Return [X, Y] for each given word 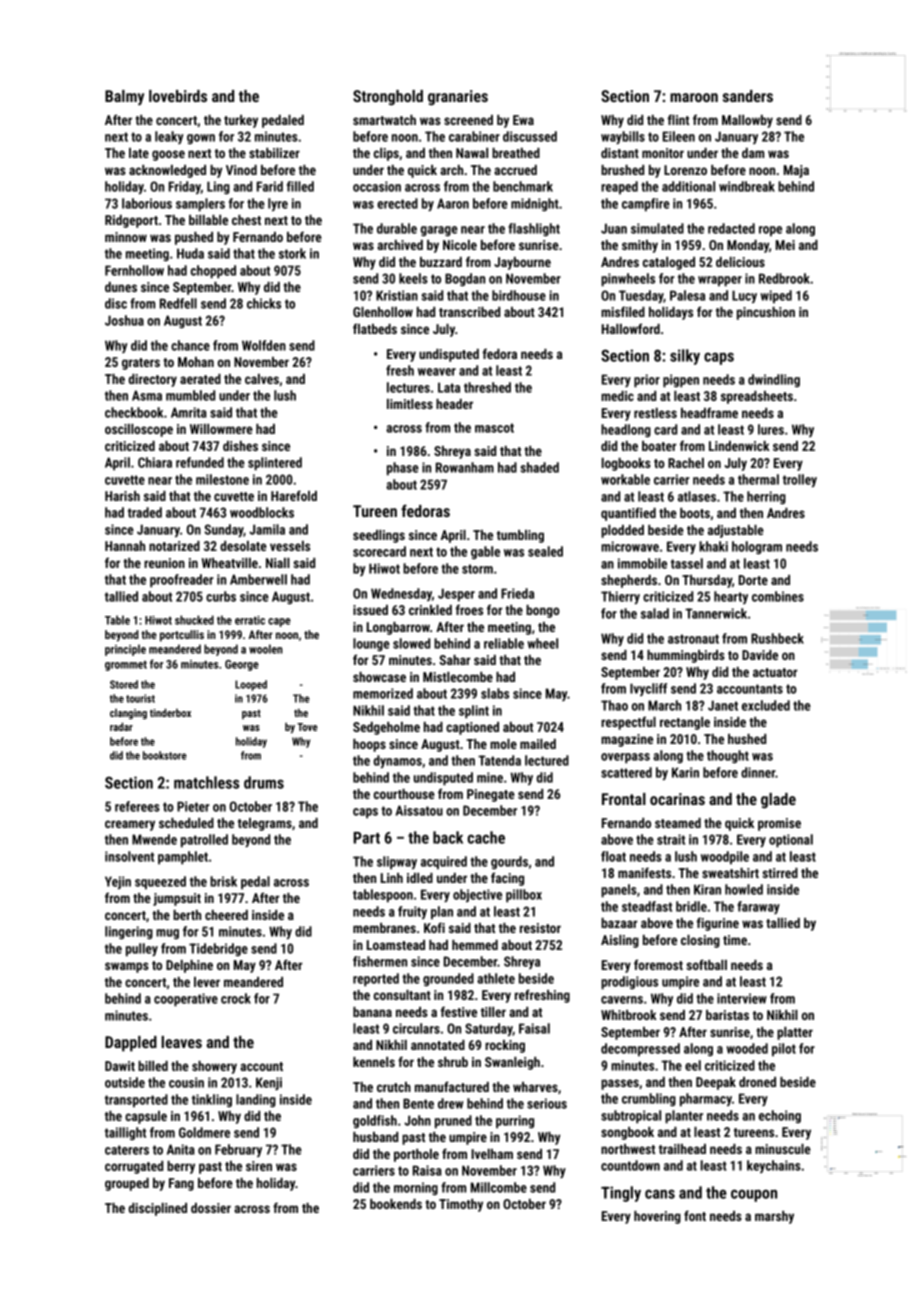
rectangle [685, 723]
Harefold [294, 495]
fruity [412, 912]
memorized [383, 693]
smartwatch [384, 120]
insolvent [129, 856]
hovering [657, 1217]
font [695, 1215]
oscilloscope [139, 430]
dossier [211, 1208]
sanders [748, 96]
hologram [757, 548]
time [735, 940]
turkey [241, 121]
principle [125, 650]
